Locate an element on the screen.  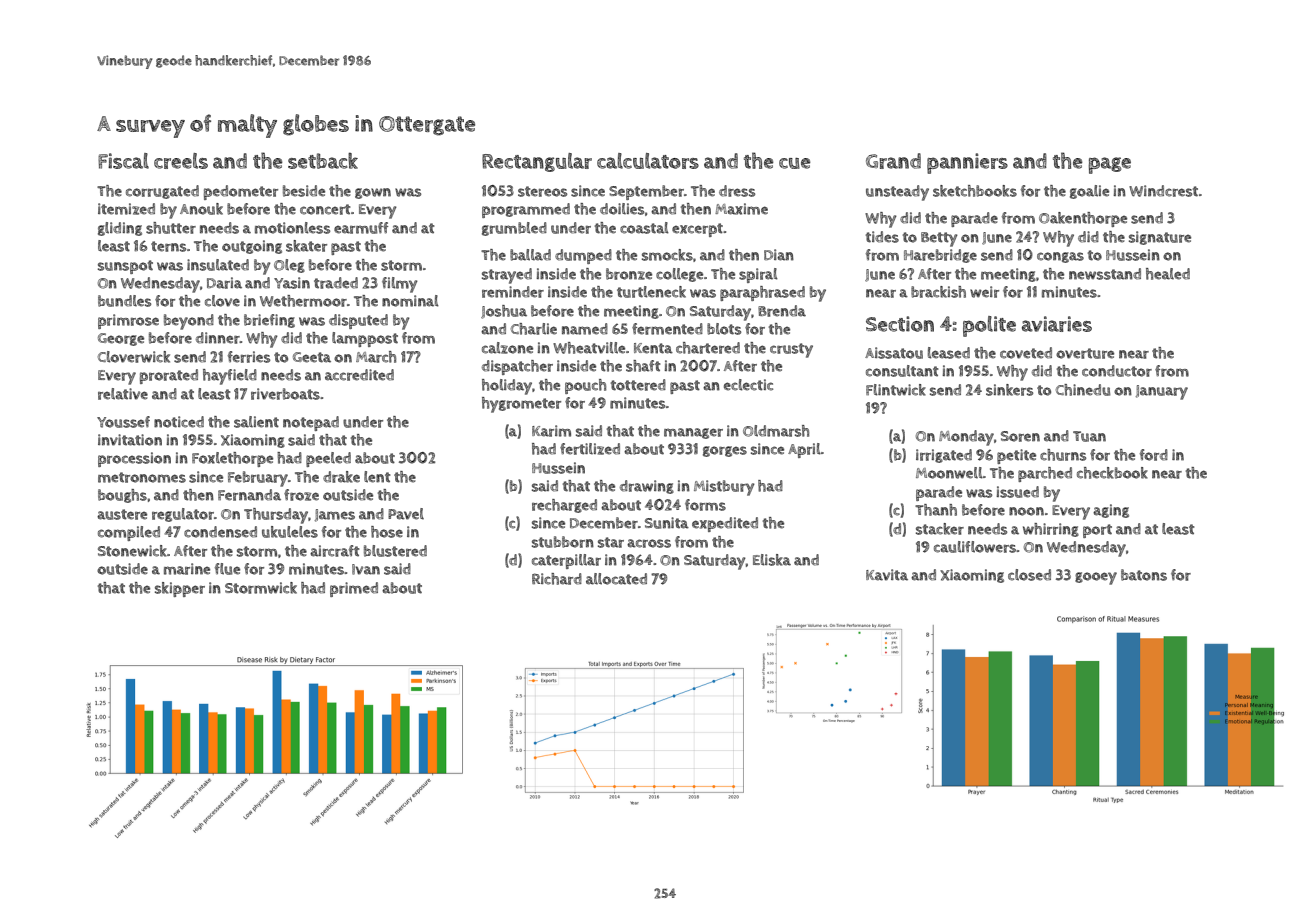
brackish is located at coordinates (938, 292).
